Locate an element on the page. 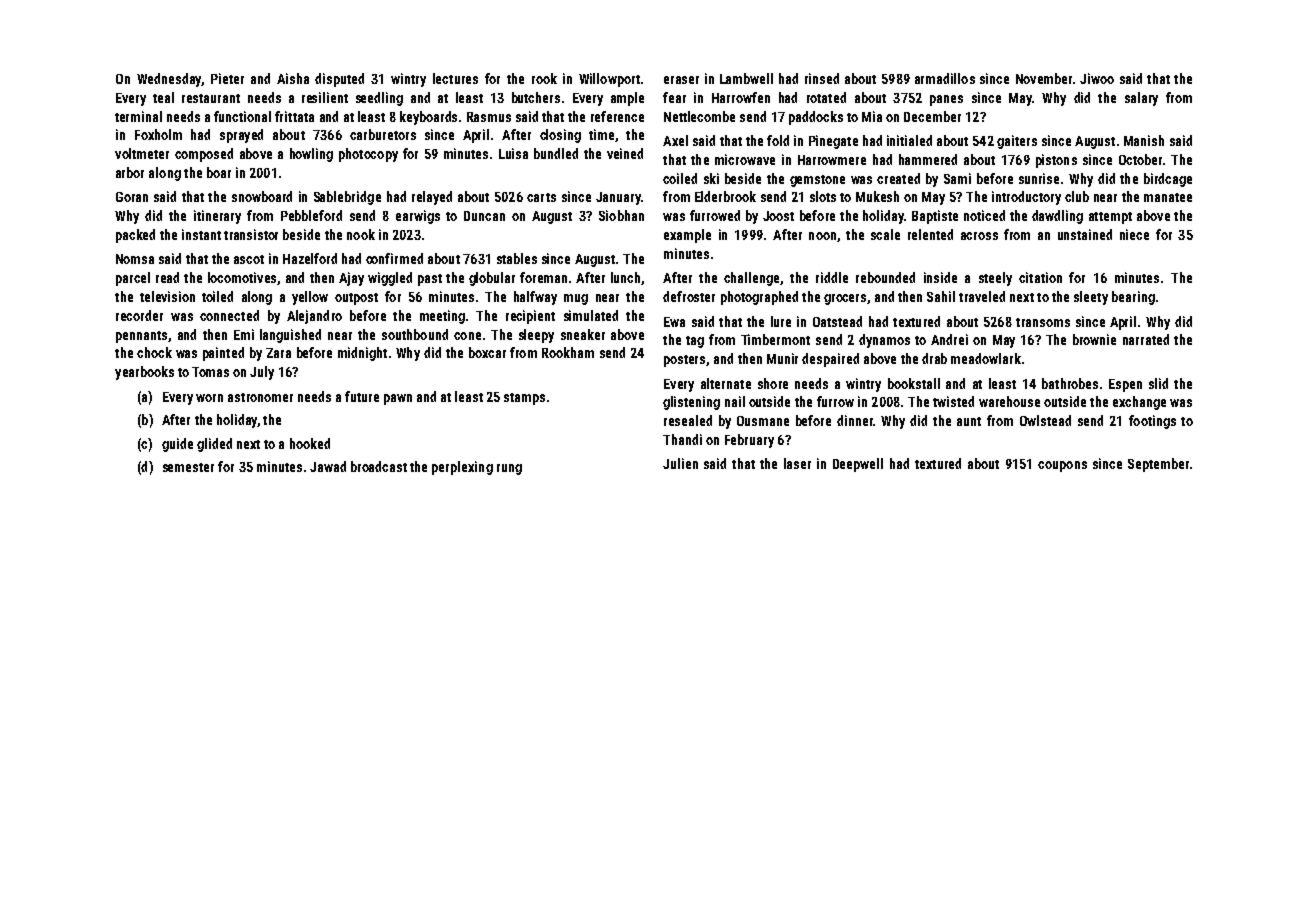 This page has width=1308, height=924. howling is located at coordinates (311, 155).
